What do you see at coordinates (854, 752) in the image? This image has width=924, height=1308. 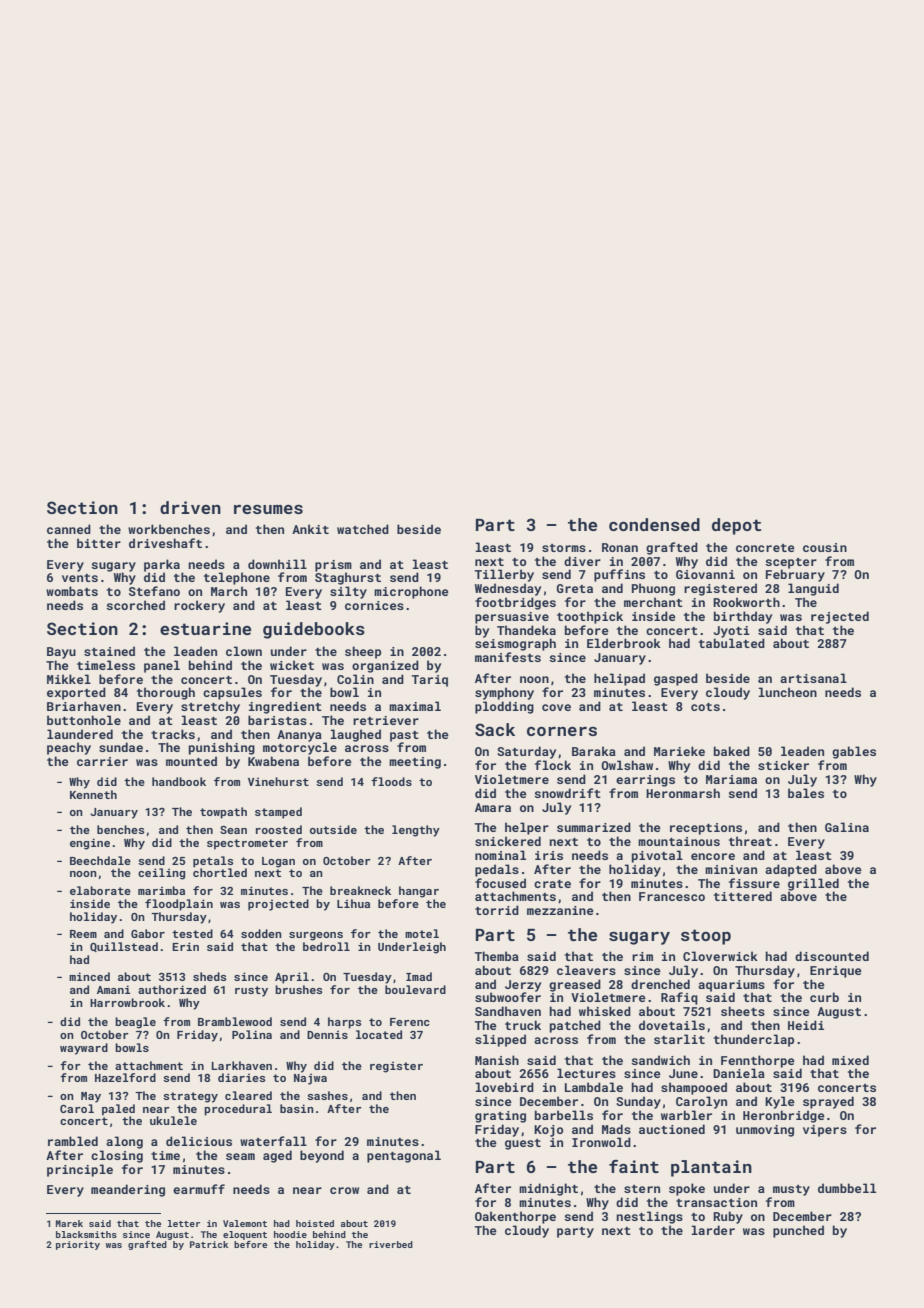 I see `gables` at bounding box center [854, 752].
